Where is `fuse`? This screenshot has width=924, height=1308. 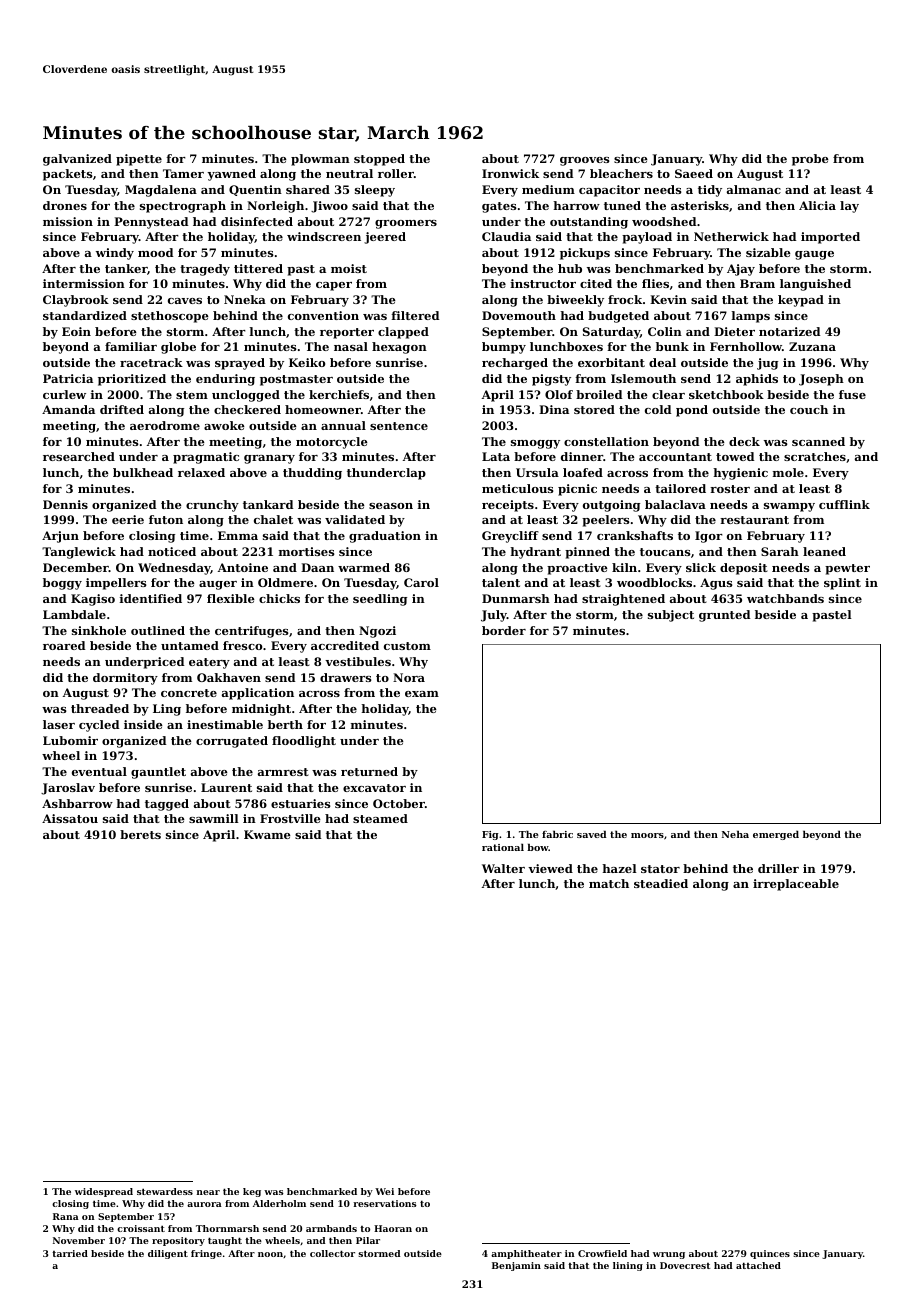 fuse is located at coordinates (852, 394).
